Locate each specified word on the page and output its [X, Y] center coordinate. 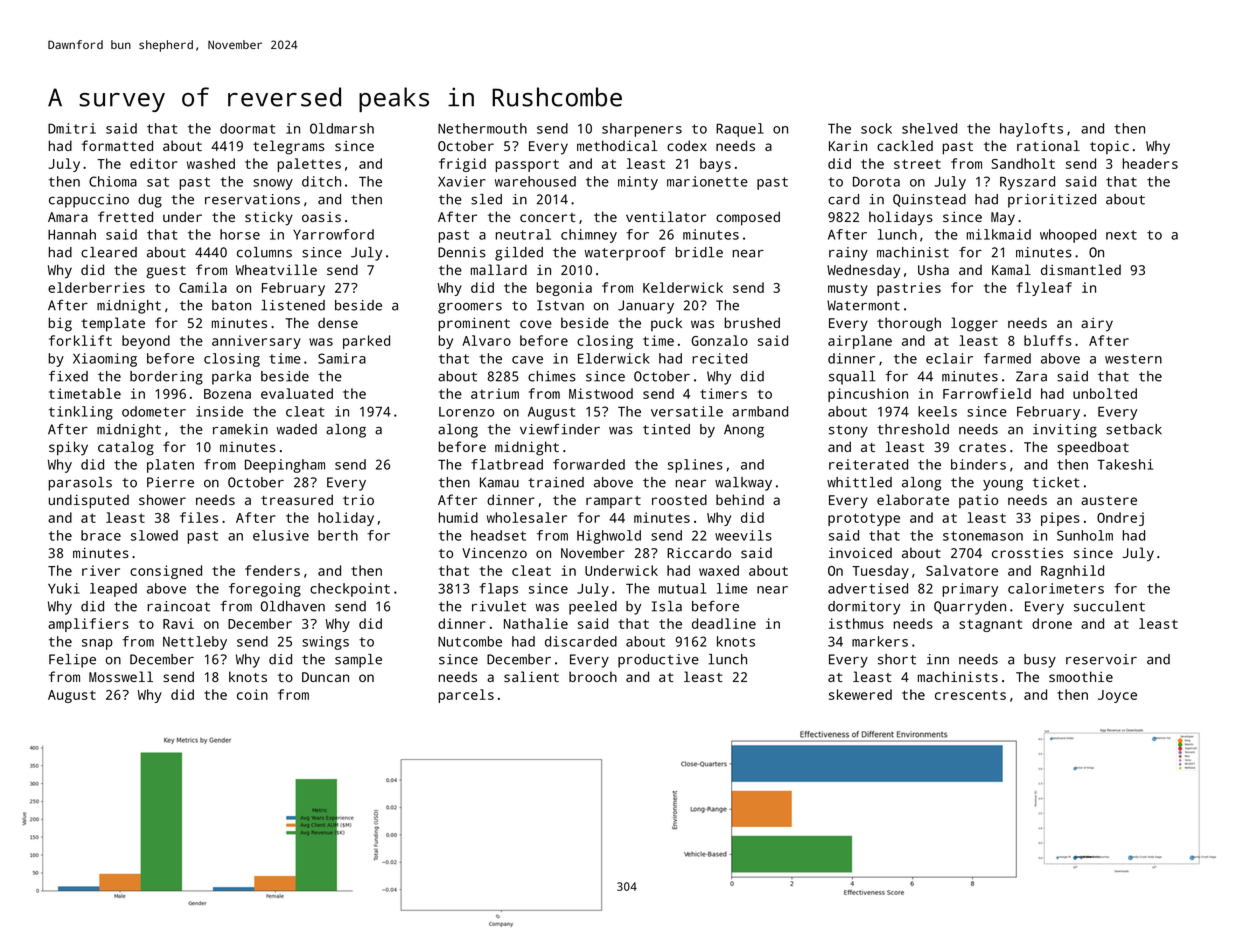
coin [252, 694]
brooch [593, 676]
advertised [868, 588]
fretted [125, 216]
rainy [848, 254]
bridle [699, 252]
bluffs [1048, 340]
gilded [519, 254]
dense [338, 323]
